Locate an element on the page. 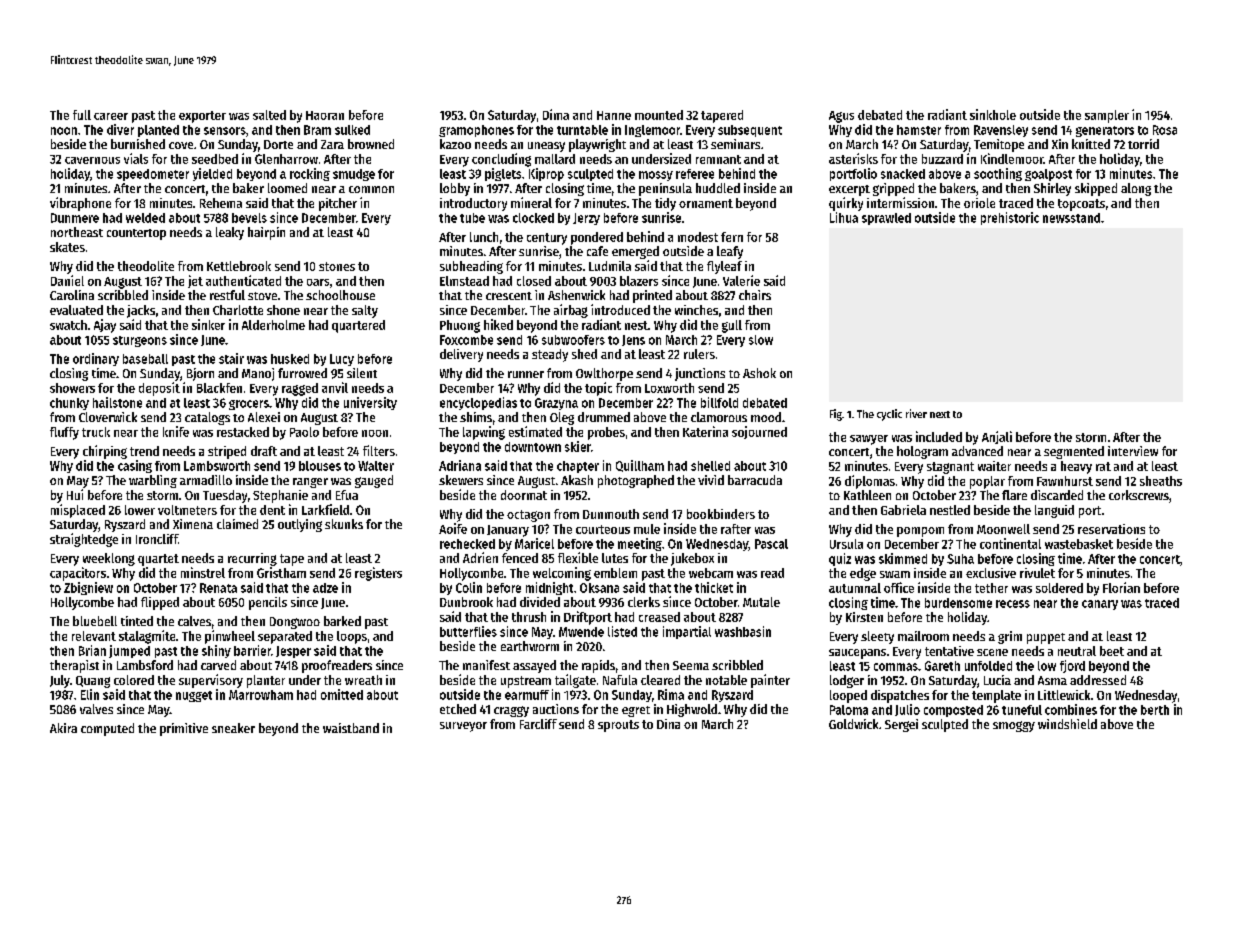 Image resolution: width=1233 pixels, height=952 pixels. sampler is located at coordinates (1107, 116).
